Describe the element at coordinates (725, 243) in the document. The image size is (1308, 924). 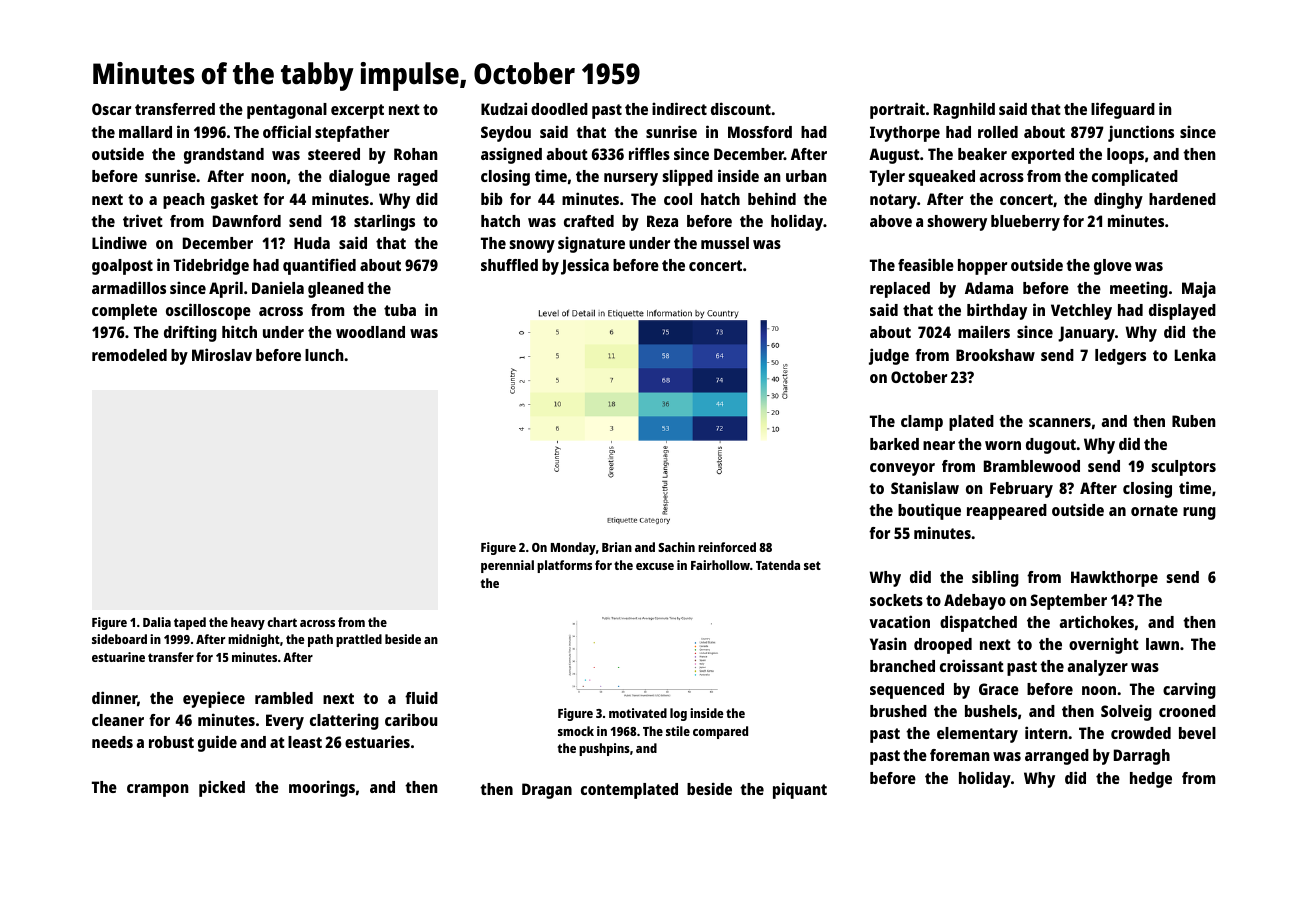
I see `mussel` at that location.
